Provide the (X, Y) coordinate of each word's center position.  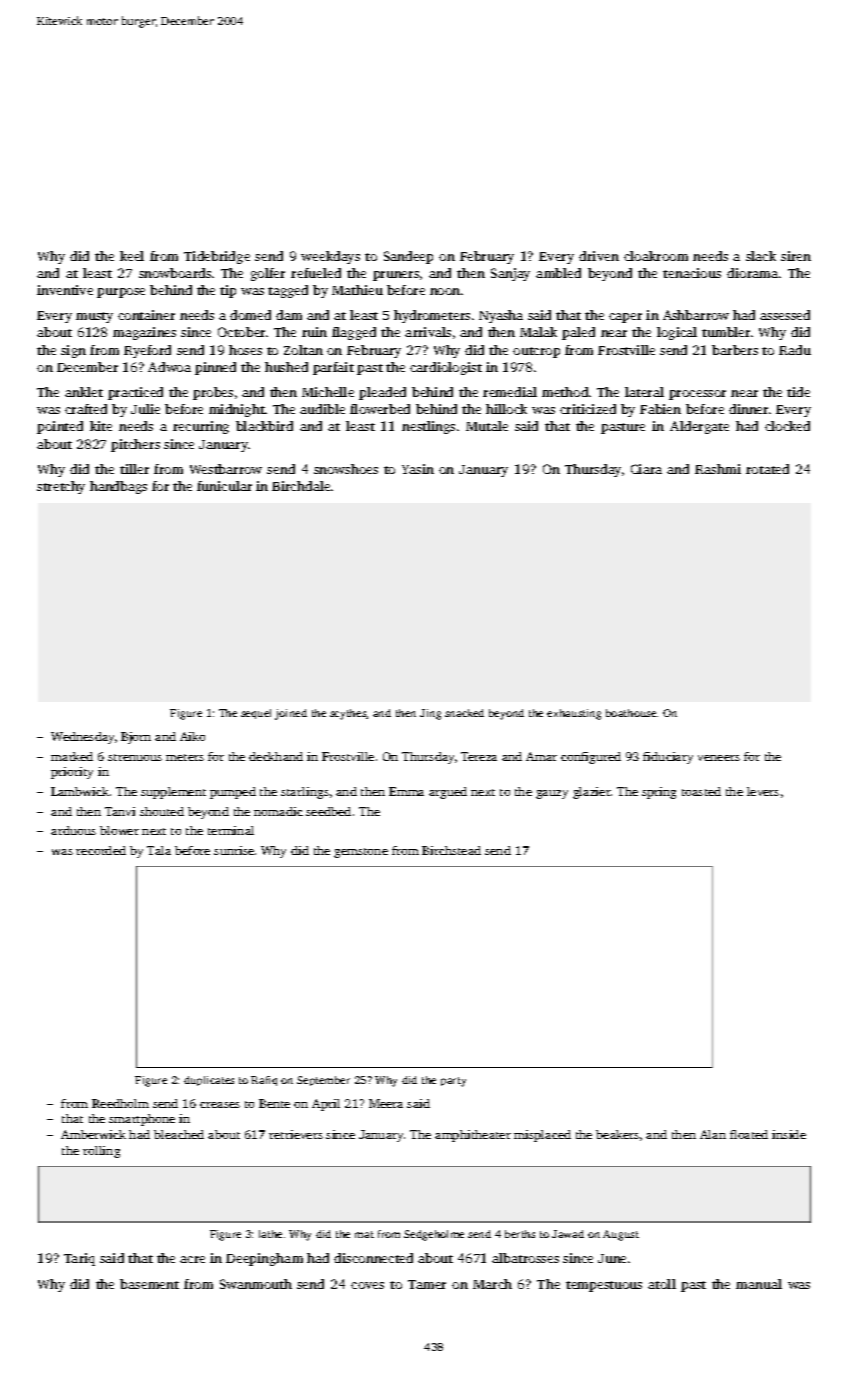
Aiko (192, 736)
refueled (316, 273)
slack (761, 256)
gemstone (361, 853)
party (453, 1082)
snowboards (175, 273)
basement (149, 1284)
